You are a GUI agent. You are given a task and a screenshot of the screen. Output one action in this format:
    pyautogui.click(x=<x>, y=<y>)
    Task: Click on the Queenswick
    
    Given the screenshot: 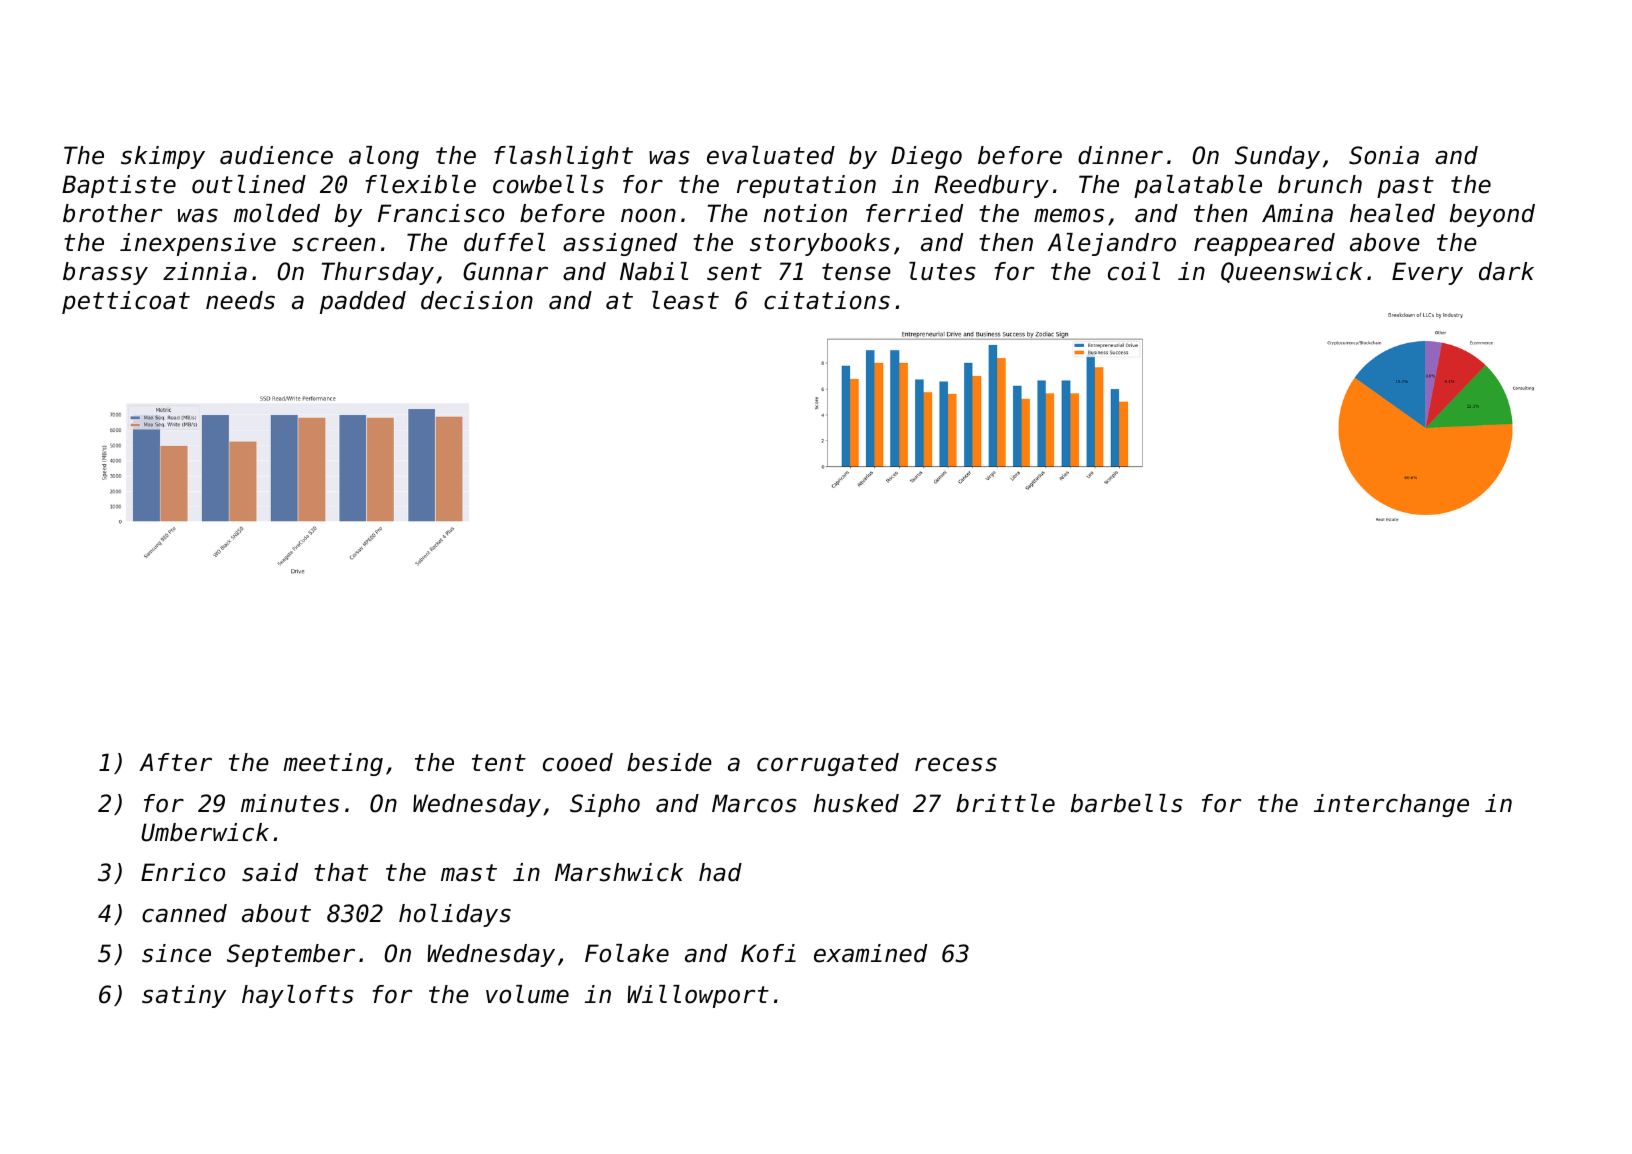 What is the action you would take?
    pyautogui.click(x=1292, y=272)
